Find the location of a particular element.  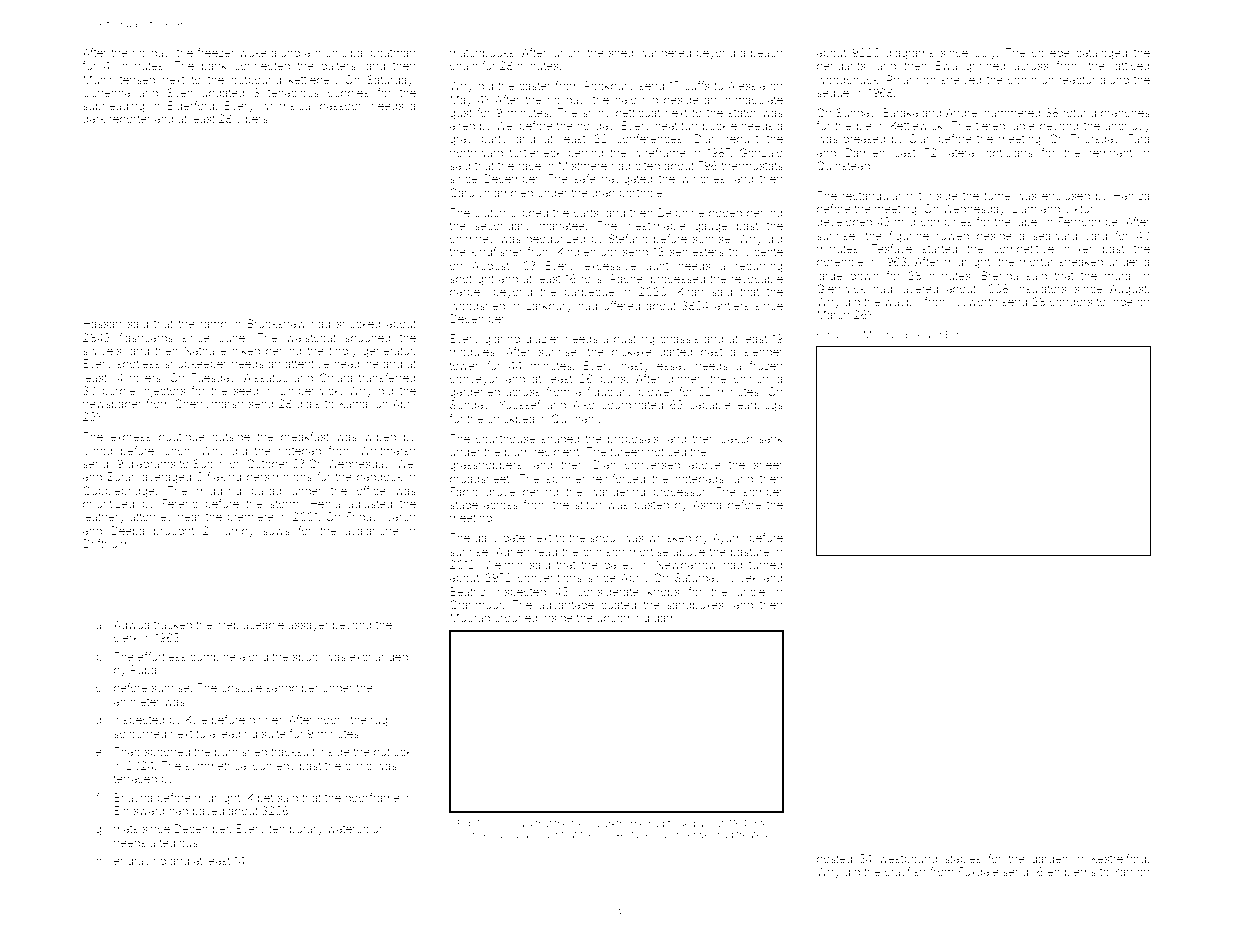

Youssef is located at coordinates (520, 404).
